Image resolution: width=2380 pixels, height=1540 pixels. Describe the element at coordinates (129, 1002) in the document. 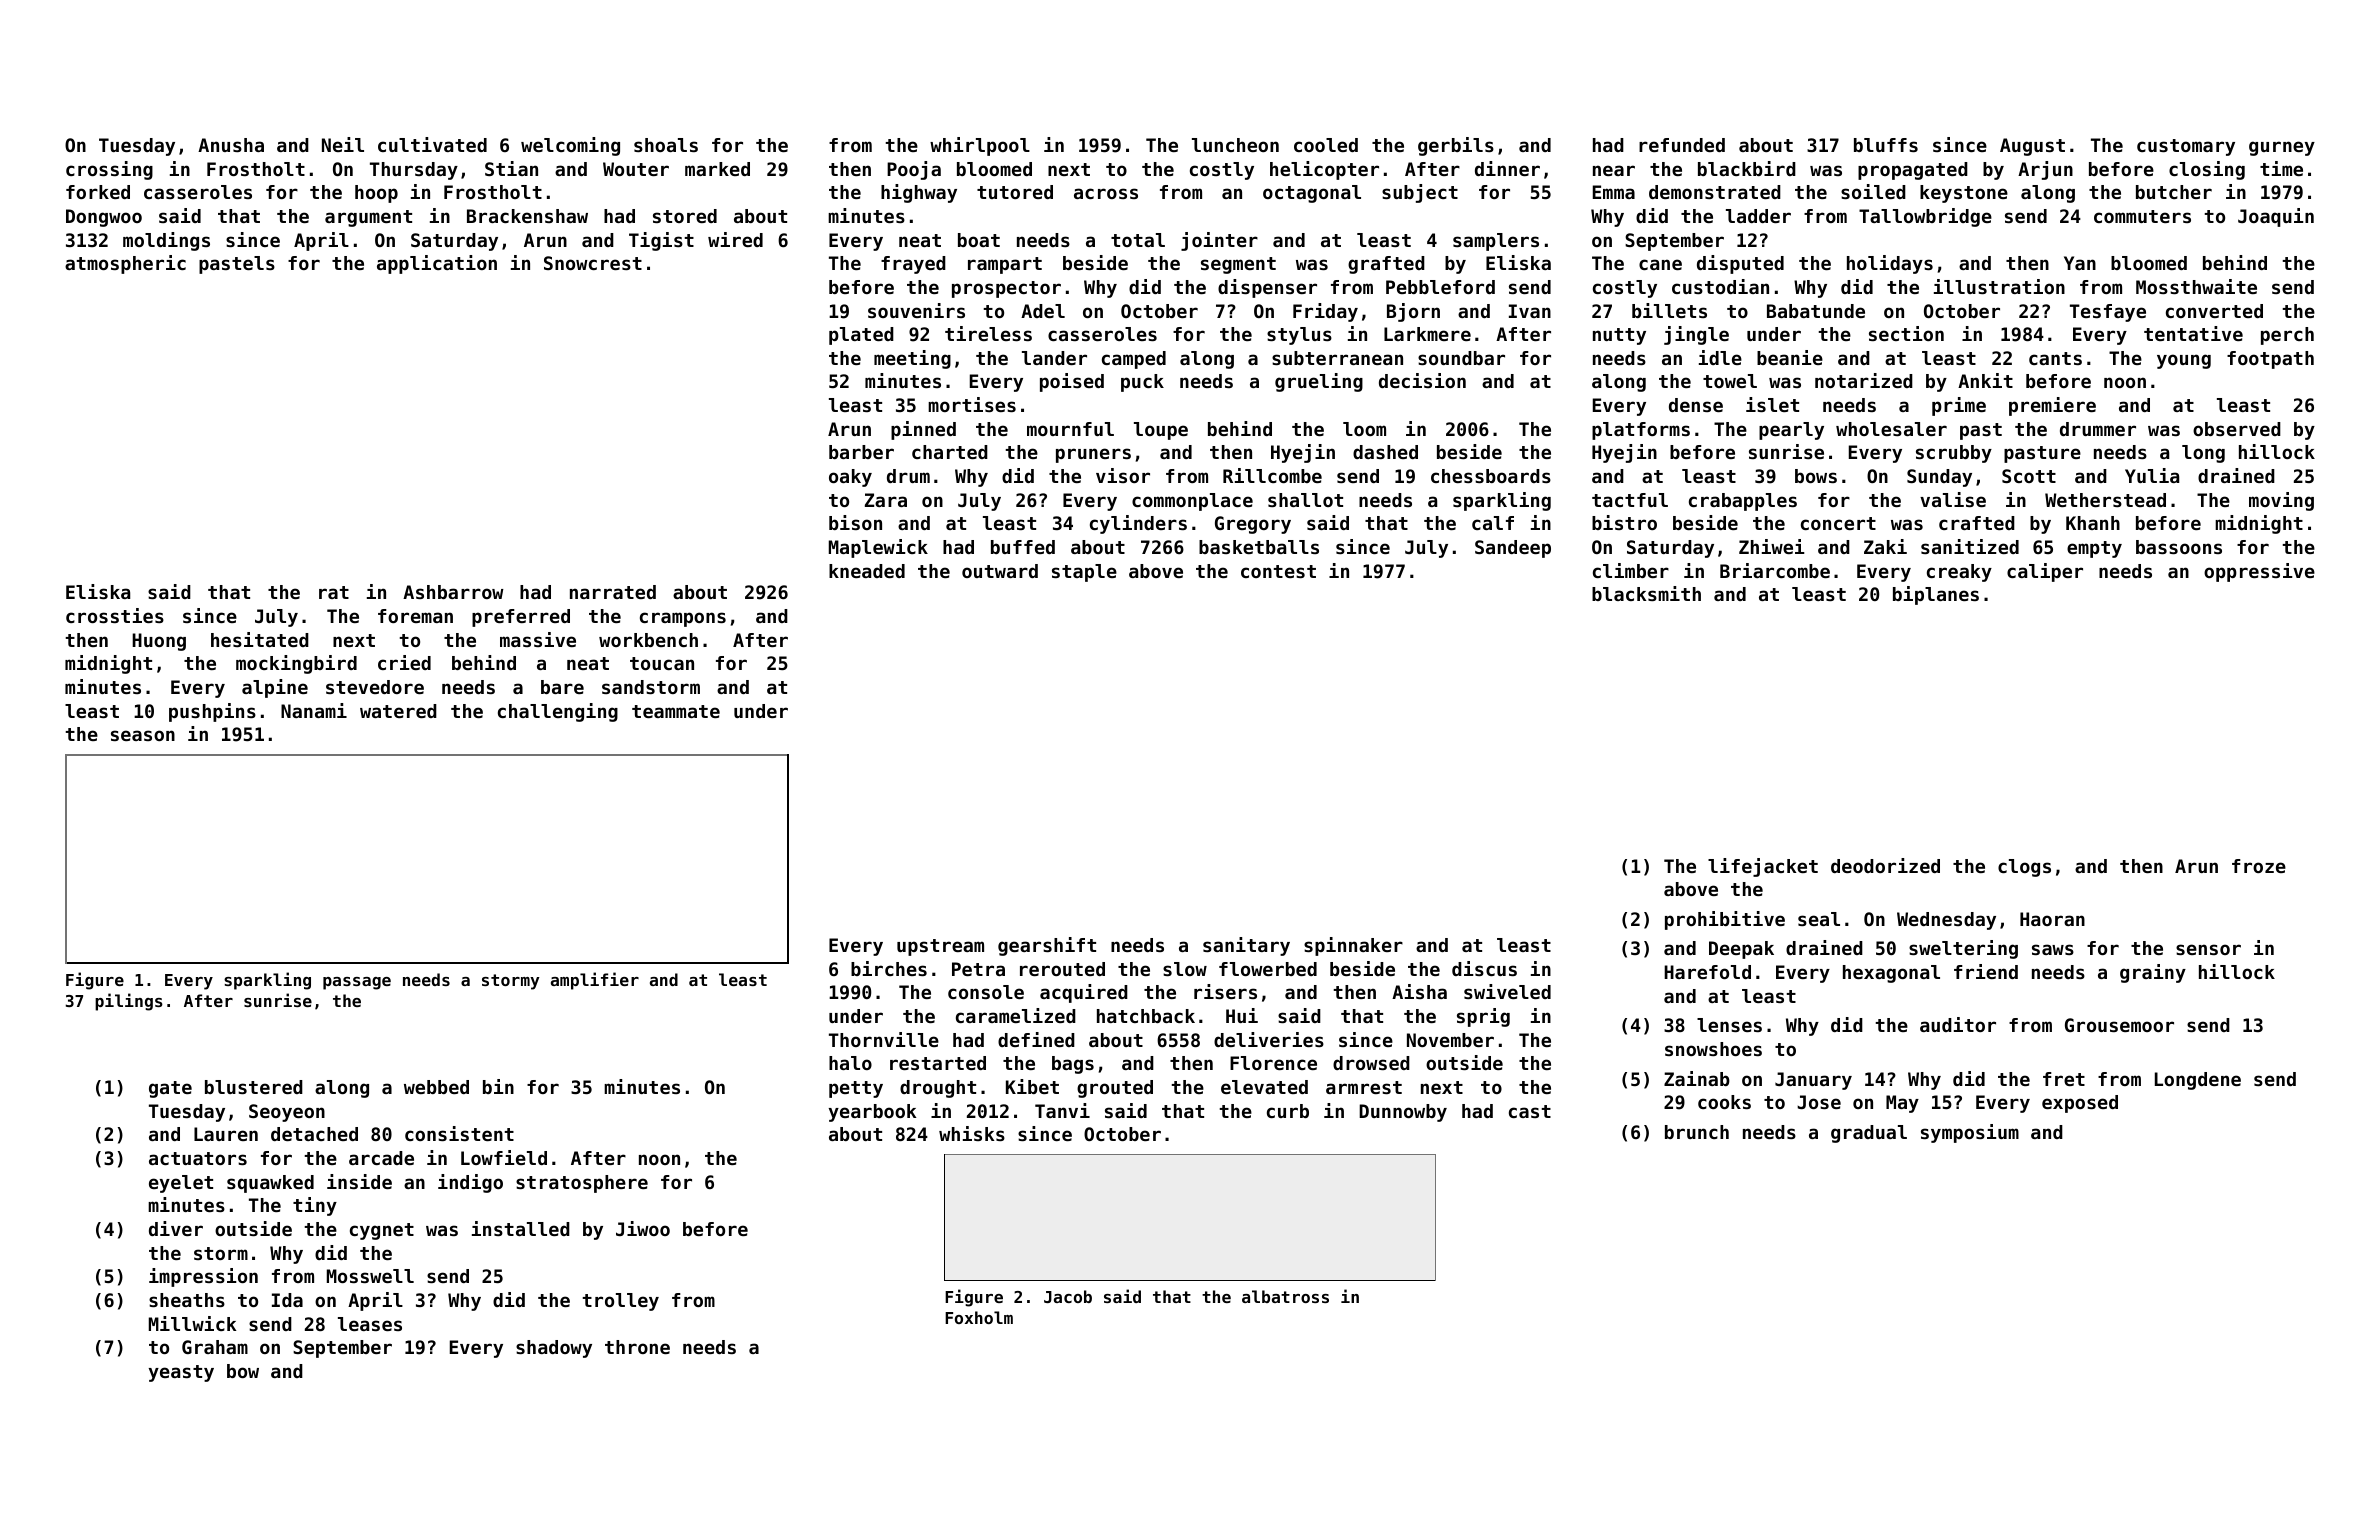

I see `pilings` at that location.
